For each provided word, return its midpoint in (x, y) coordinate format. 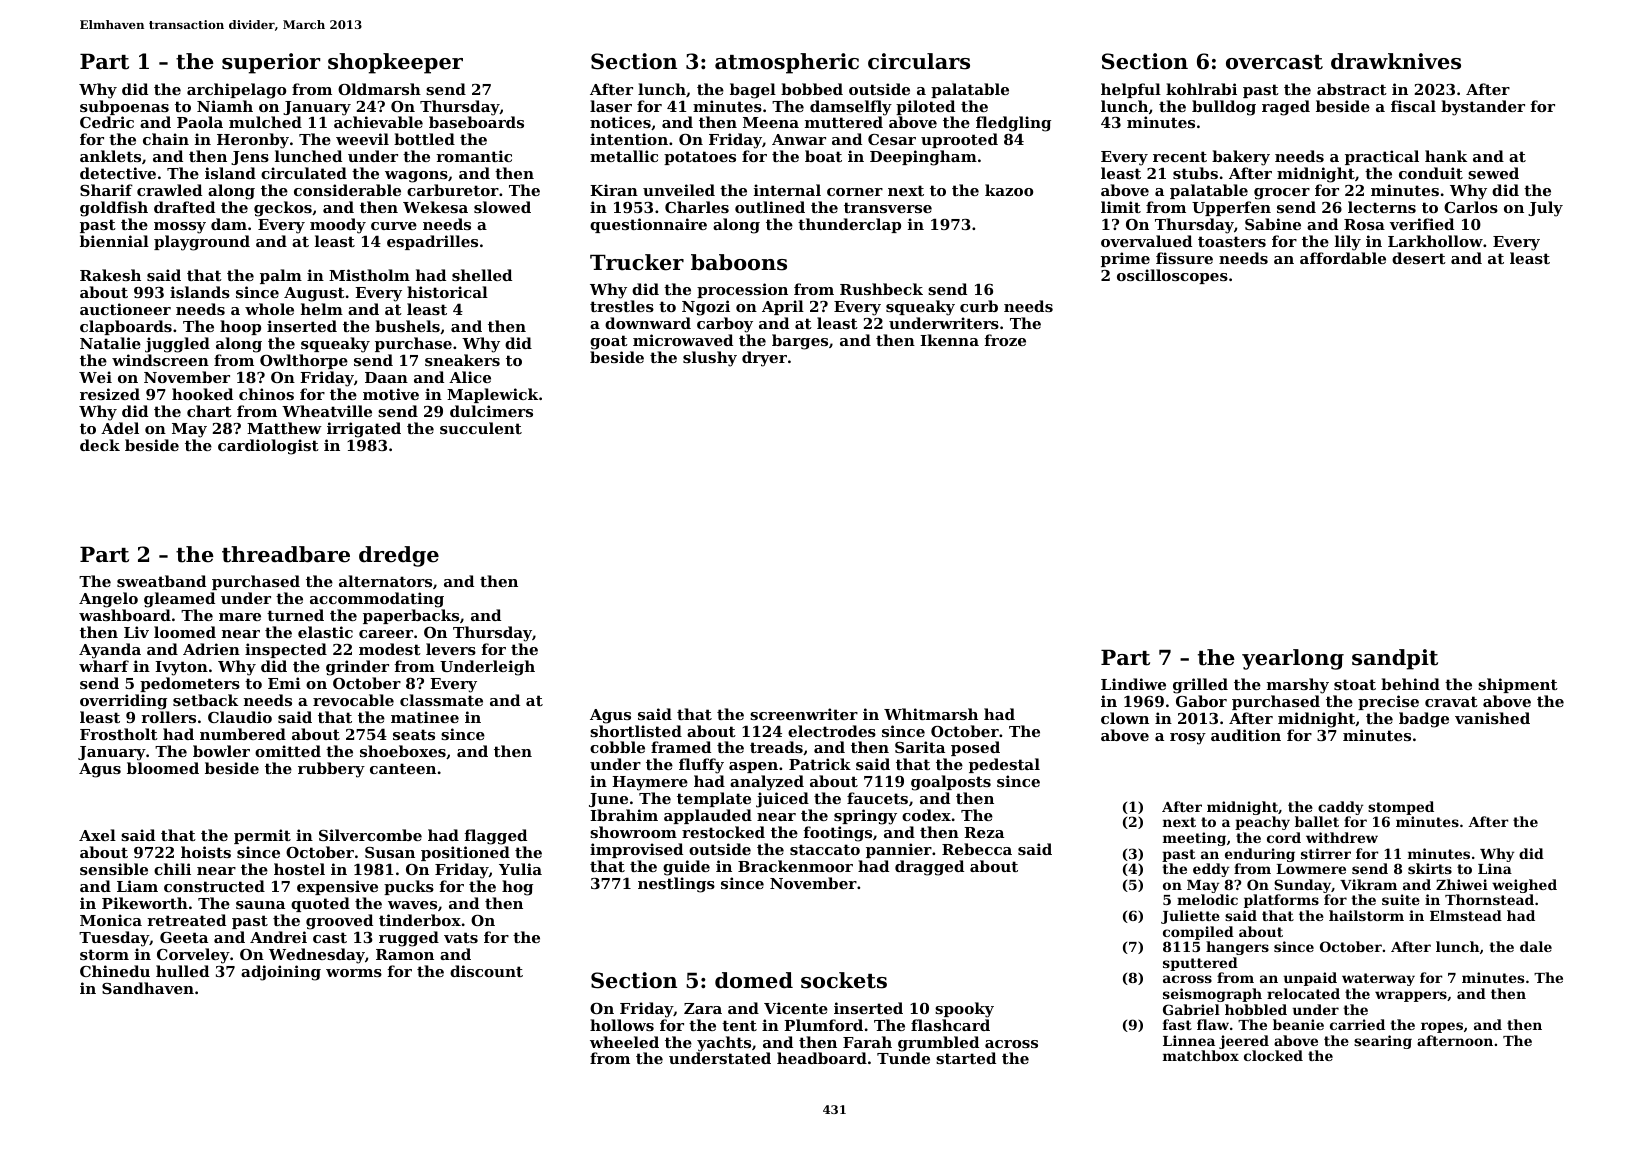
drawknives (1396, 61)
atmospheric (787, 63)
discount (486, 971)
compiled (1198, 933)
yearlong (1293, 659)
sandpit (1395, 659)
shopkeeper (395, 63)
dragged (929, 868)
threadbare (286, 554)
